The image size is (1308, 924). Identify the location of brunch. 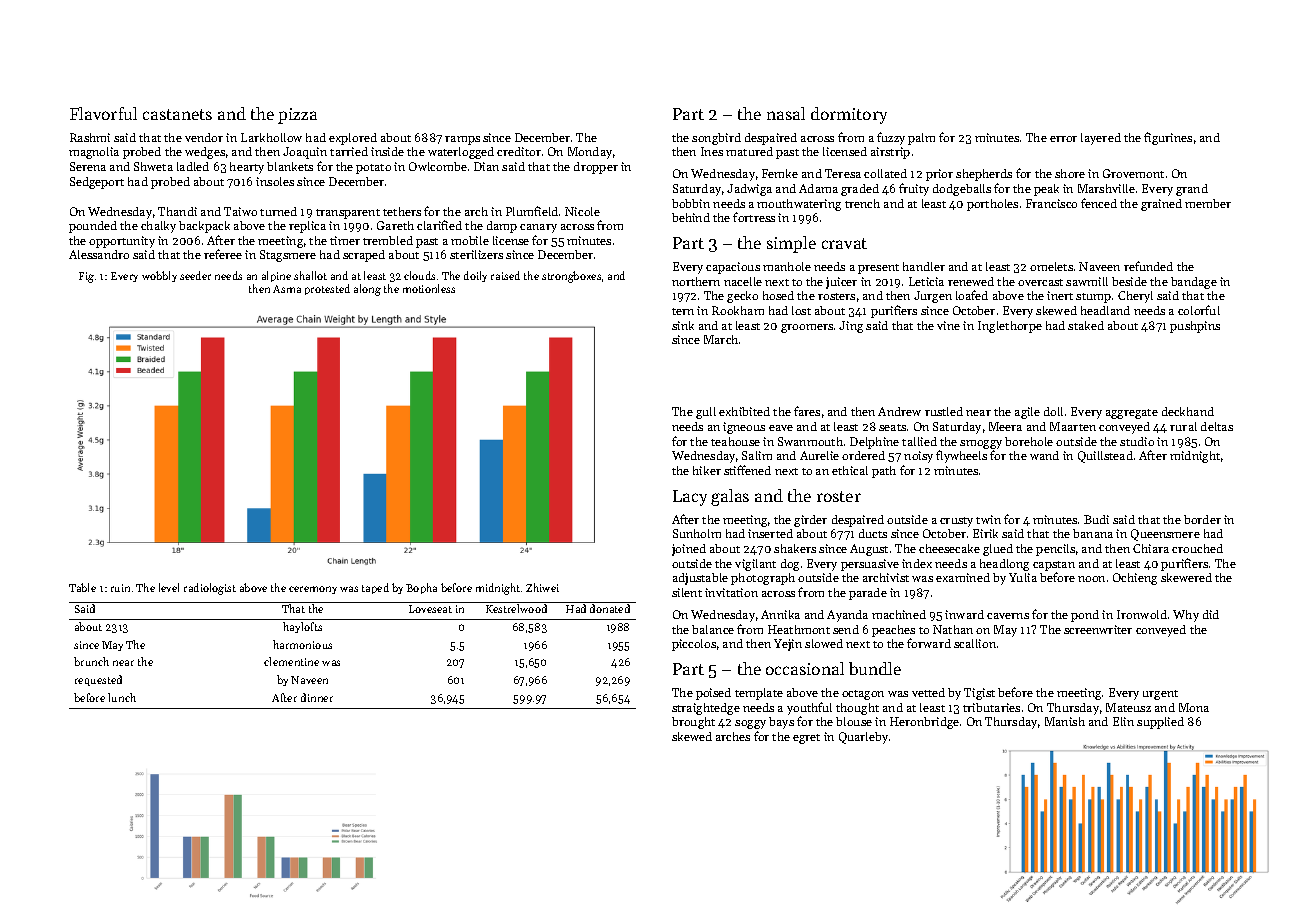
(91, 661).
